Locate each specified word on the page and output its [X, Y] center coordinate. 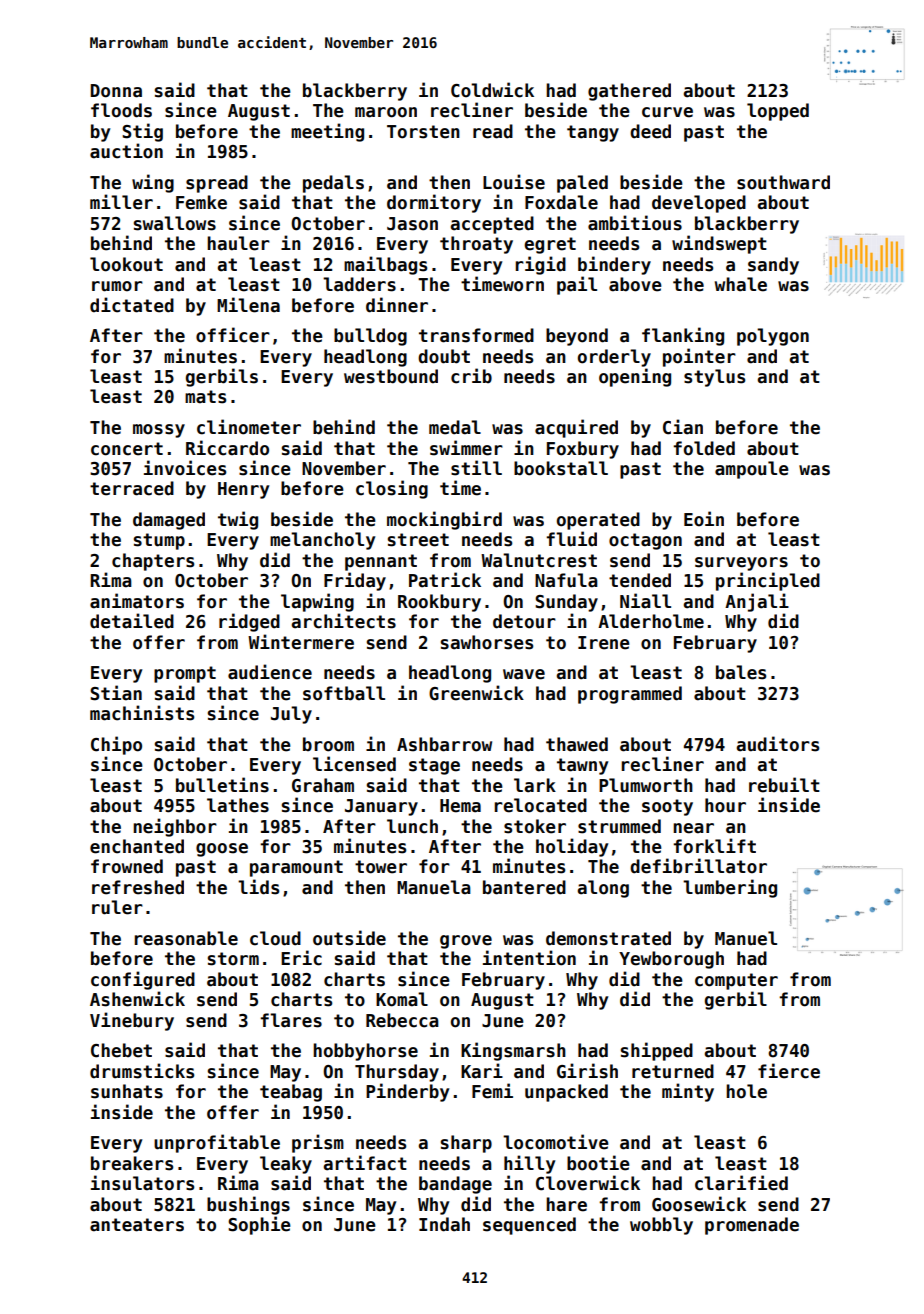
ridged [249, 622]
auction [126, 151]
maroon [386, 112]
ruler [117, 907]
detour [524, 621]
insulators [142, 1183]
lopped [778, 112]
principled [768, 581]
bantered [524, 887]
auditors [778, 744]
